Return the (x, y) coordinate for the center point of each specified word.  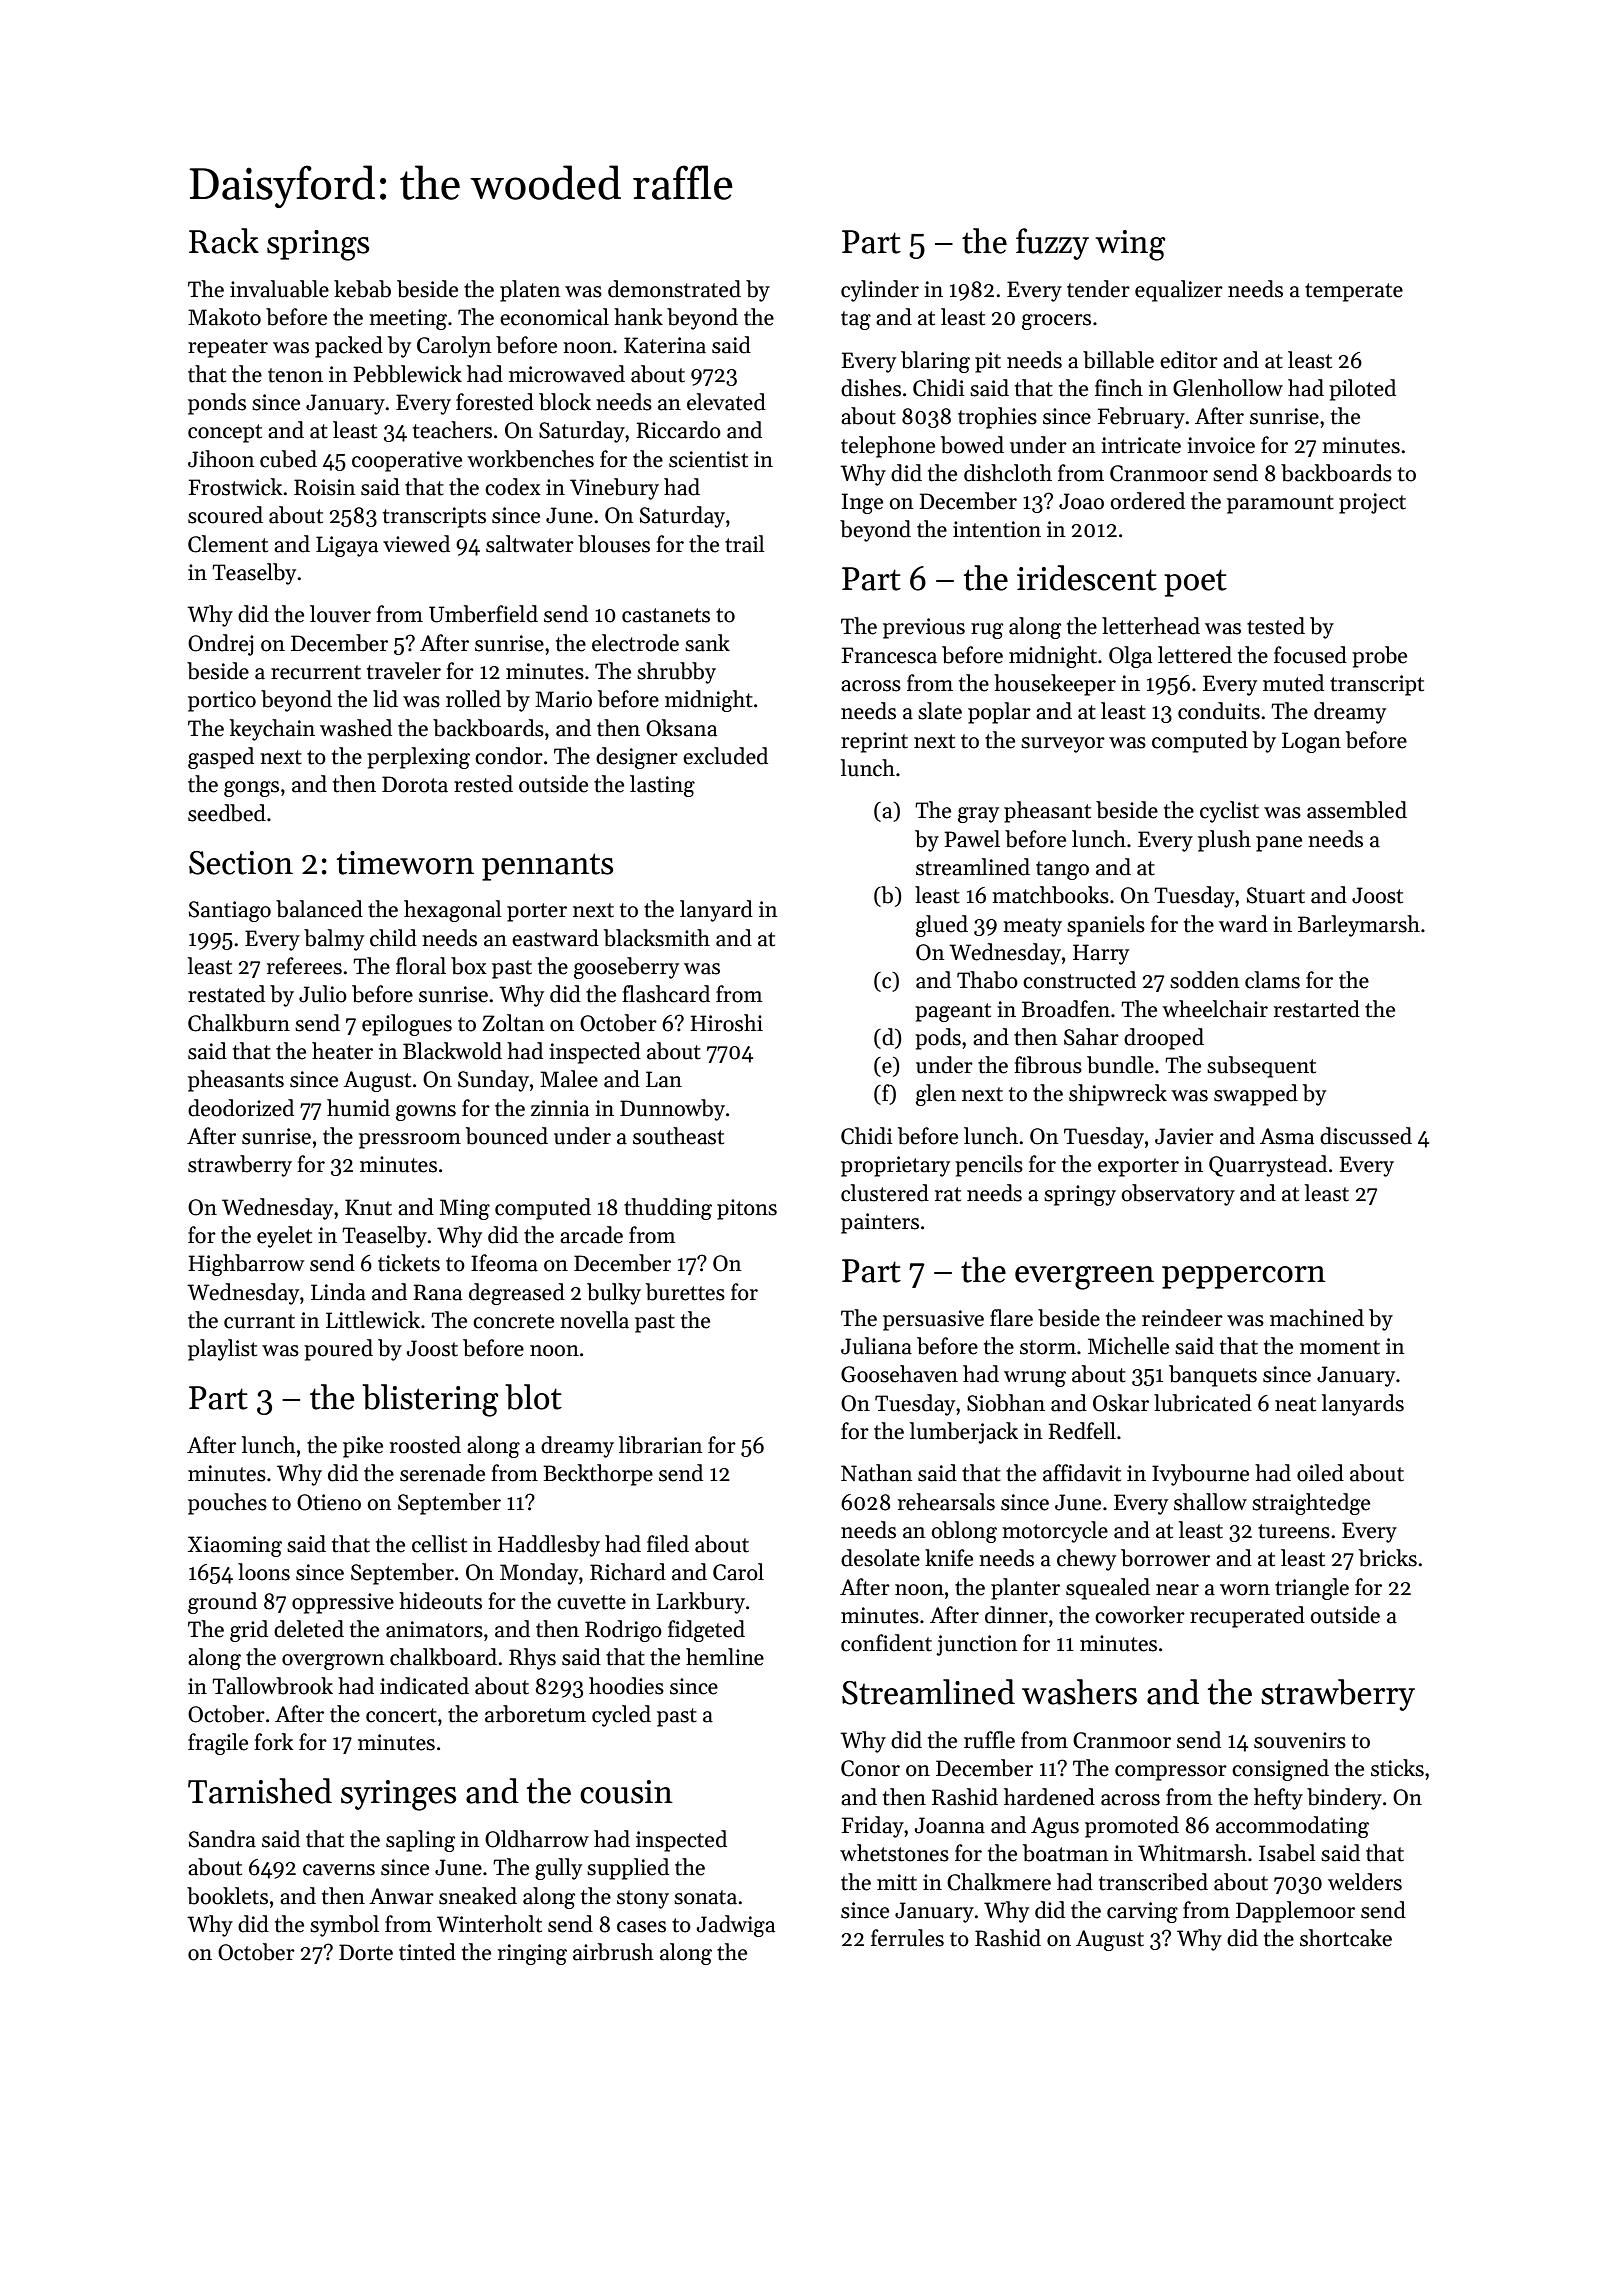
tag (856, 320)
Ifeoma (504, 1263)
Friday (873, 1827)
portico (222, 701)
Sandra (222, 1839)
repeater (228, 348)
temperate (1354, 292)
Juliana (876, 1346)
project (1372, 503)
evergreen (1084, 1278)
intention (997, 529)
